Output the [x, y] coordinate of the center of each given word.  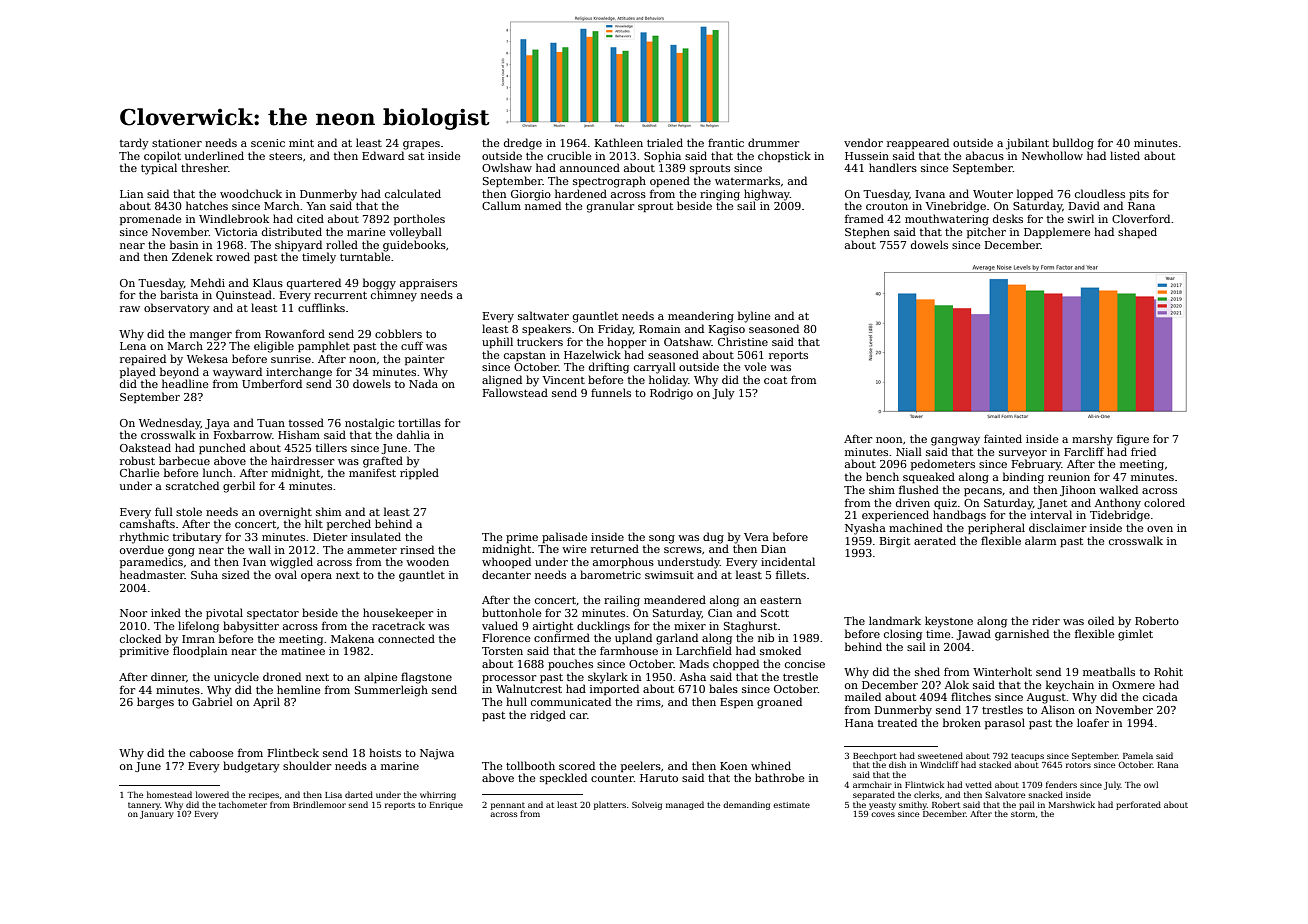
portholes [419, 219]
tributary [197, 538]
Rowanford [295, 333]
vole [755, 366]
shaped [1137, 232]
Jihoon [1078, 490]
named [543, 205]
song [662, 539]
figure [1133, 440]
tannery [144, 806]
